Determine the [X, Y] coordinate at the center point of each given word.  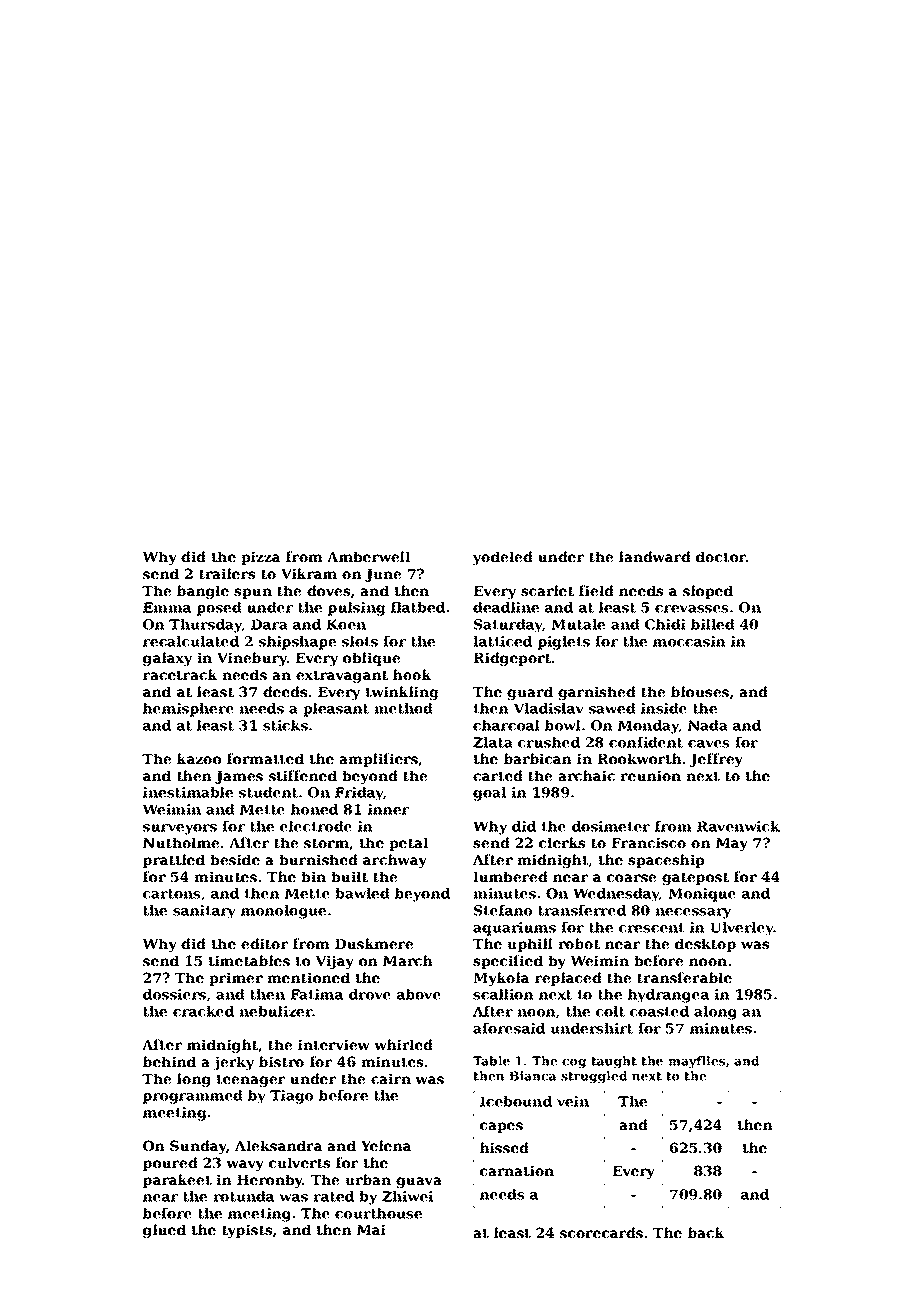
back [706, 1232]
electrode [316, 826]
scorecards [601, 1232]
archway [395, 861]
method [403, 708]
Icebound [516, 1101]
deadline [506, 607]
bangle [203, 592]
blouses [700, 691]
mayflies [696, 1062]
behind [169, 1061]
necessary [693, 913]
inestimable [188, 792]
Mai [371, 1229]
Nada [708, 725]
